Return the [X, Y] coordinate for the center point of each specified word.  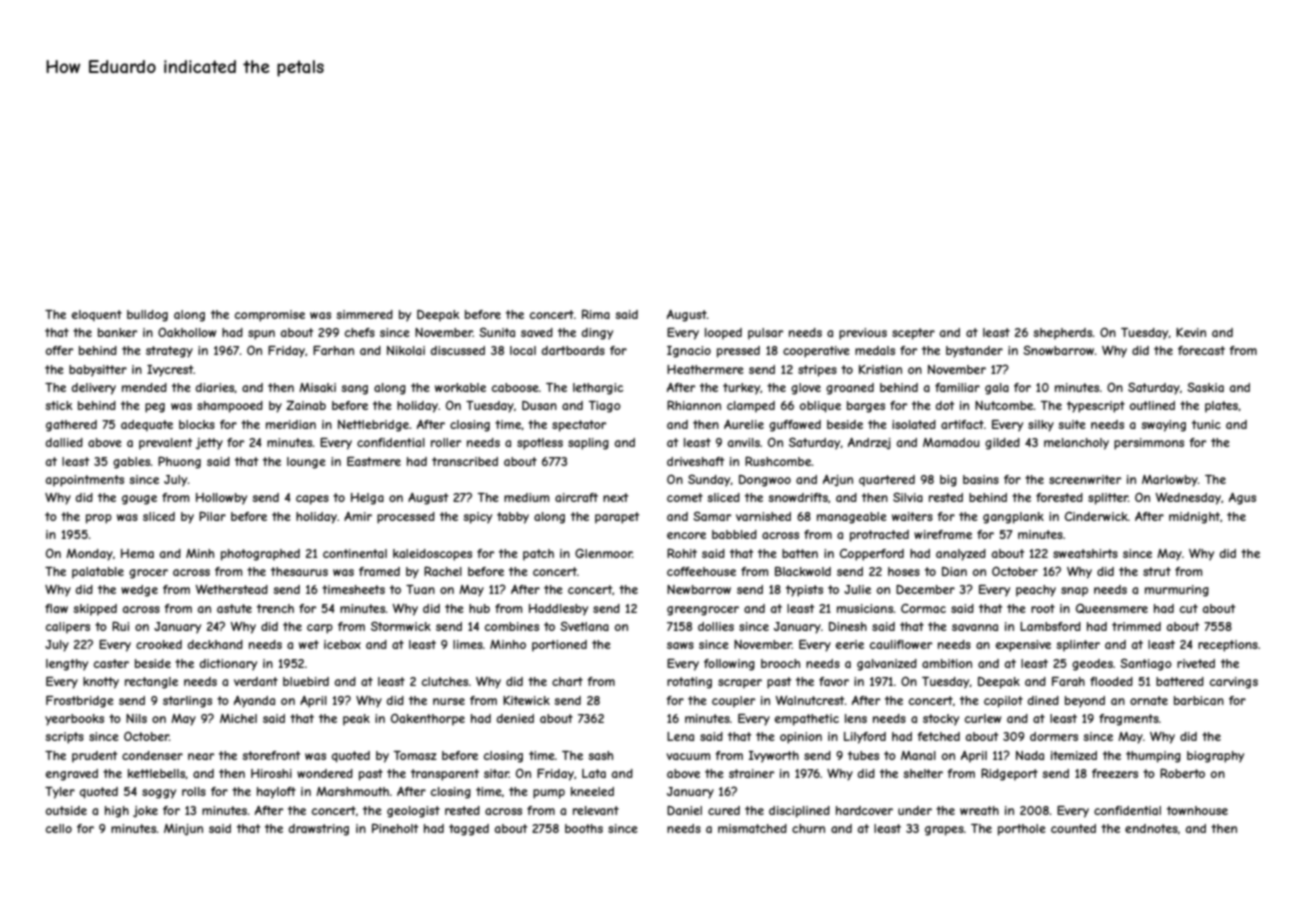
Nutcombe [1004, 405]
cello [59, 828]
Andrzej [869, 444]
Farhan [333, 350]
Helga [367, 499]
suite [1072, 424]
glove [806, 389]
